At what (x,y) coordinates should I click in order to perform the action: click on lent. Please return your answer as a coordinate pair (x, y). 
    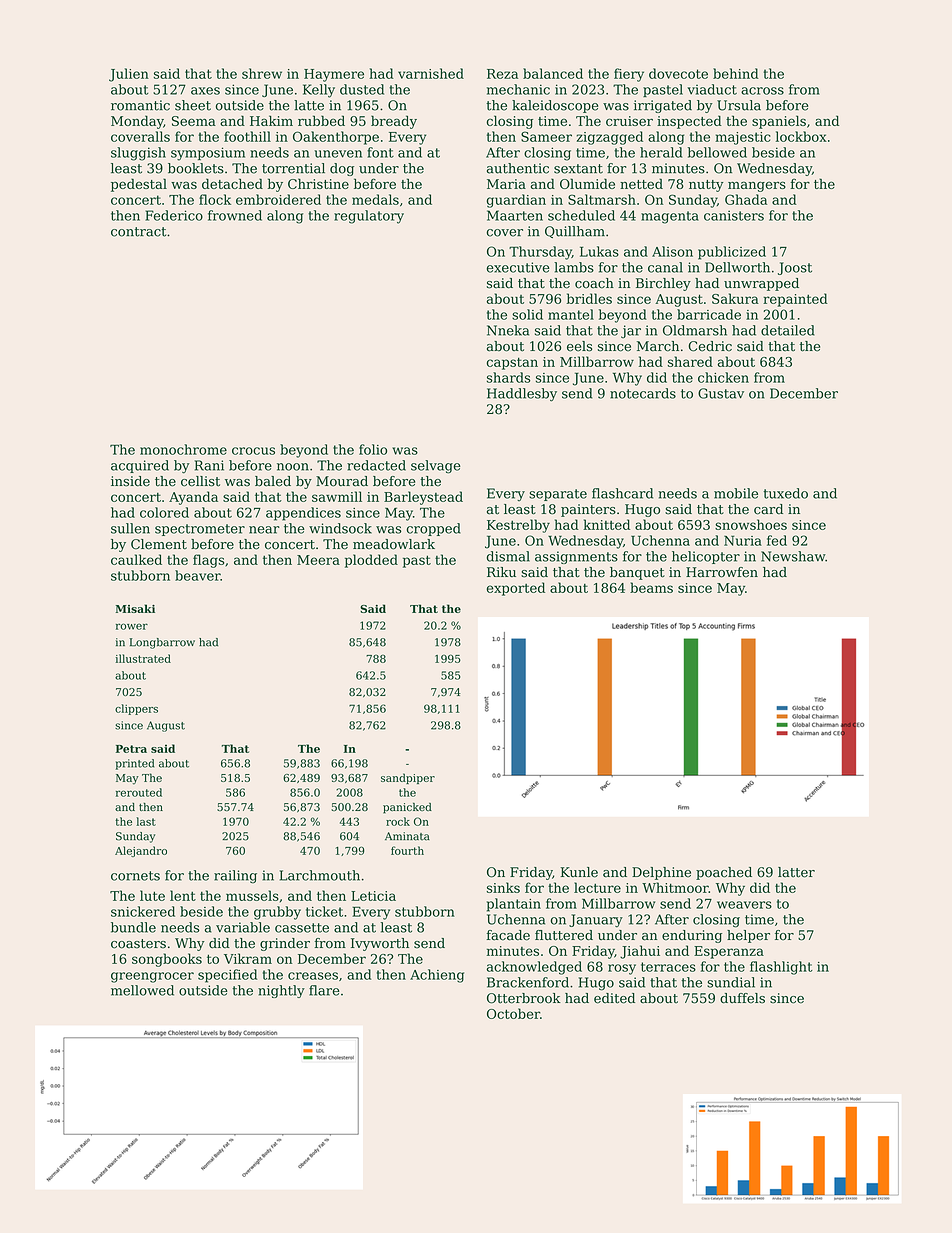
    Looking at the image, I should click on (183, 895).
